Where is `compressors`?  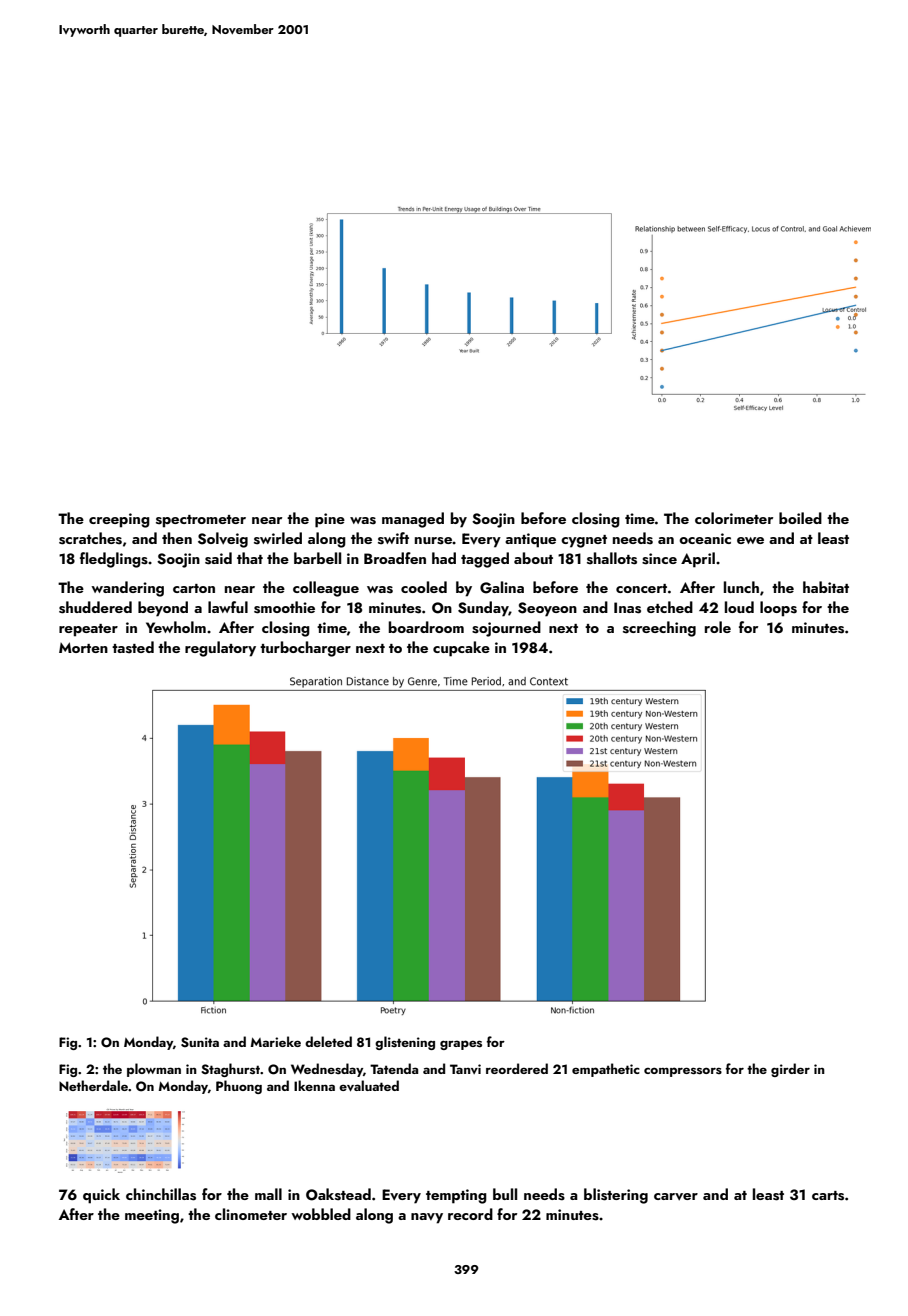 compressors is located at coordinates (683, 1072).
